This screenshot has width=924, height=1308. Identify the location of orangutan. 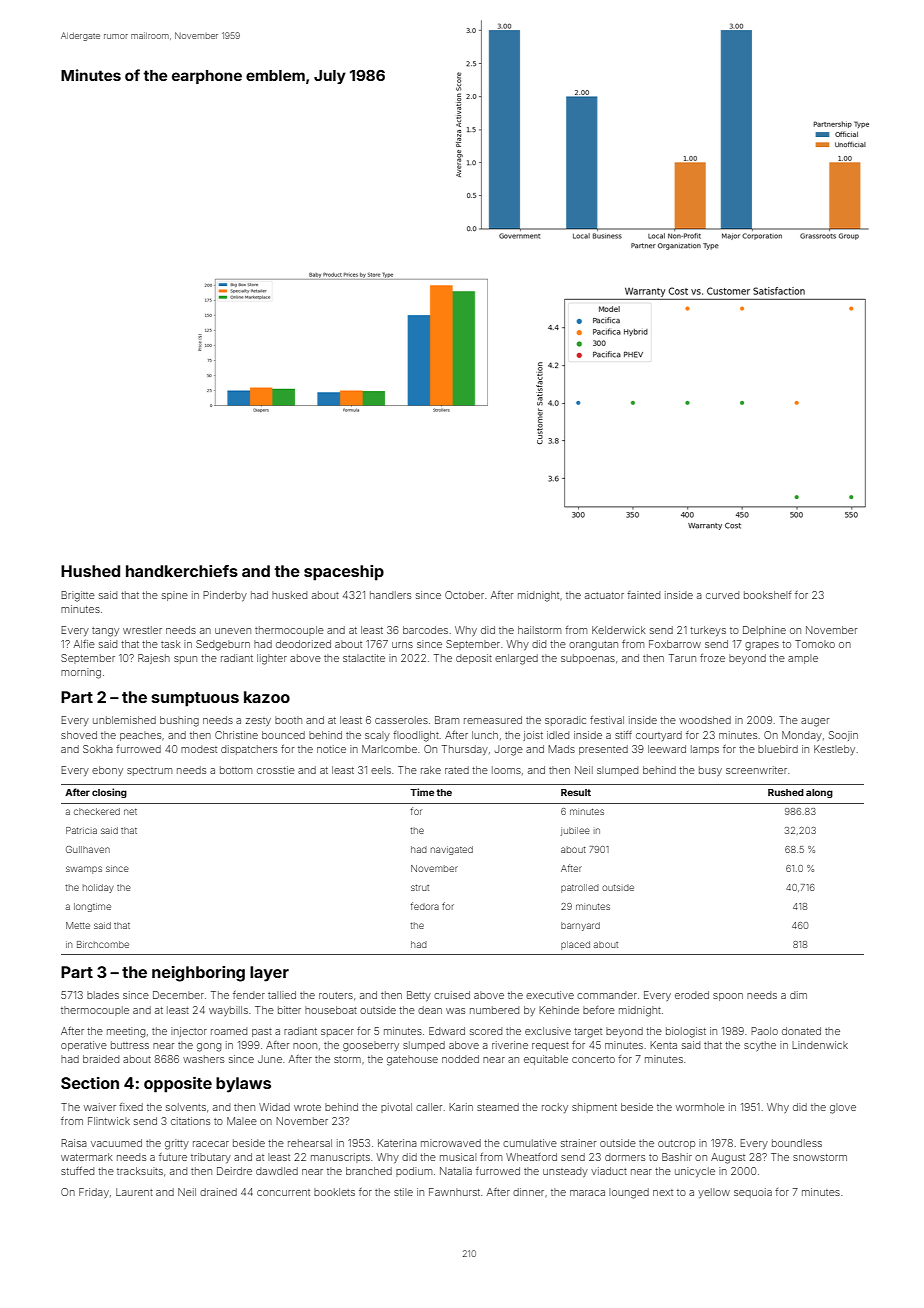
(593, 646).
